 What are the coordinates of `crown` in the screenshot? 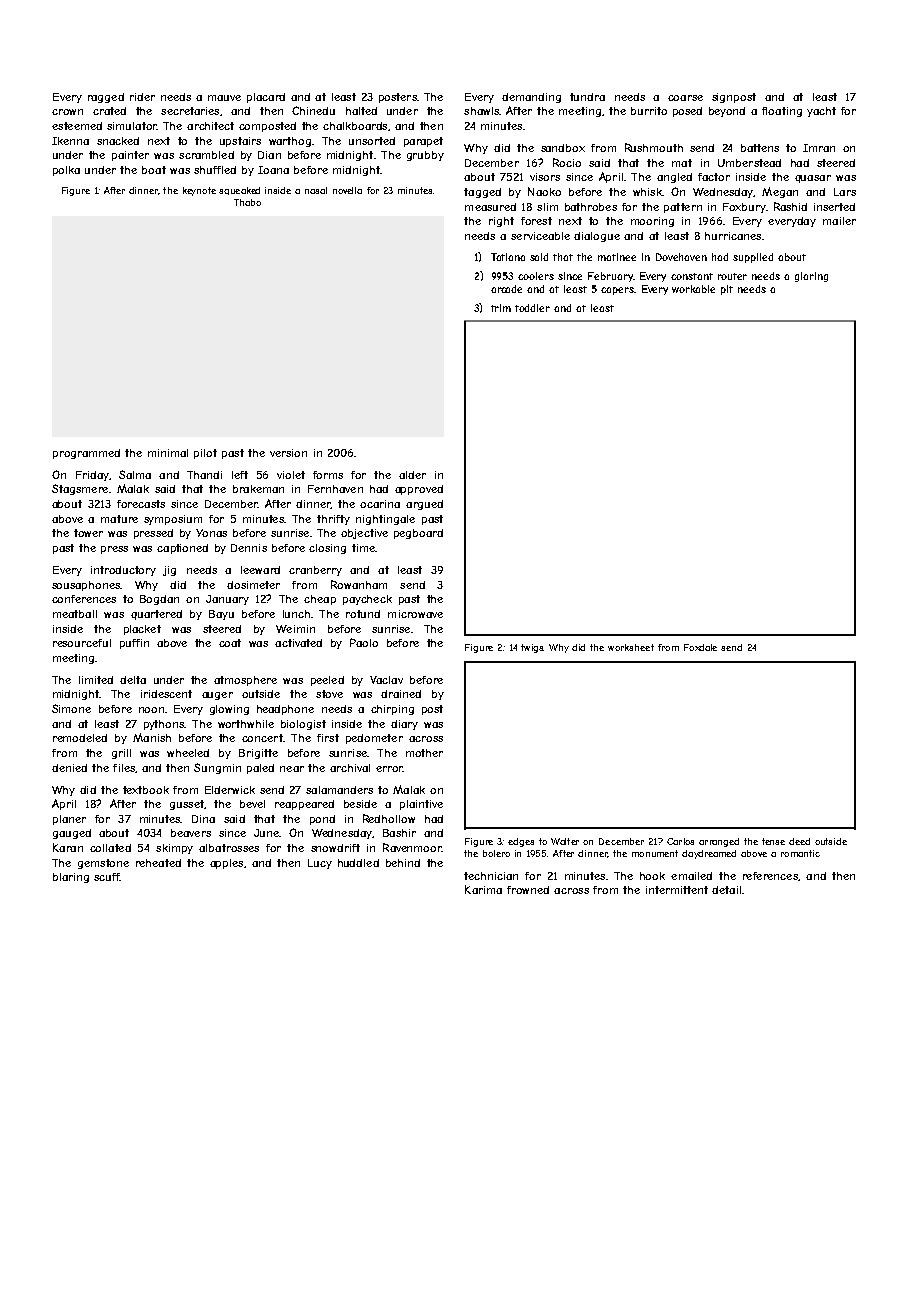 It's located at (67, 112).
